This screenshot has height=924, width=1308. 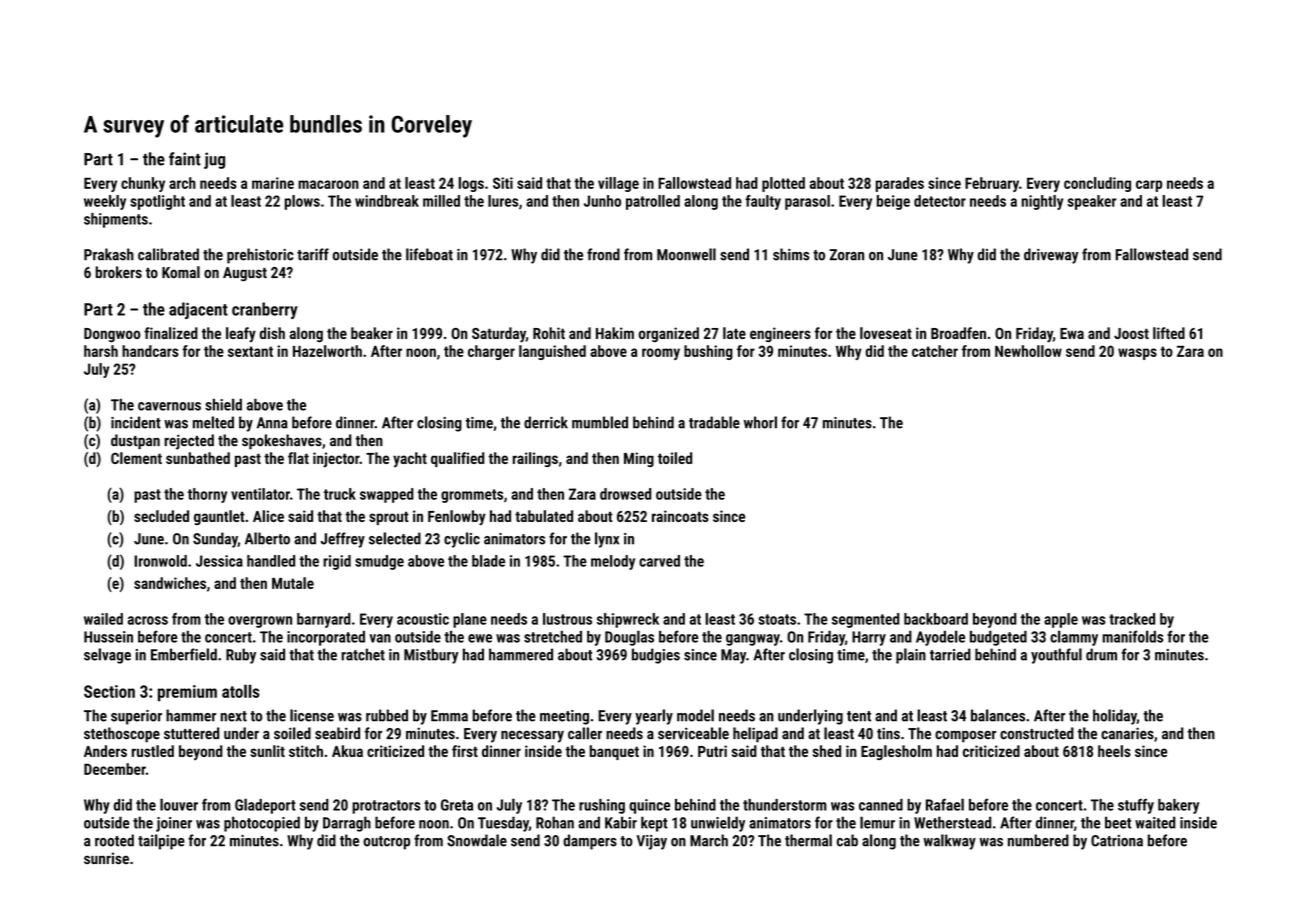 What do you see at coordinates (965, 737) in the screenshot?
I see `composer` at bounding box center [965, 737].
